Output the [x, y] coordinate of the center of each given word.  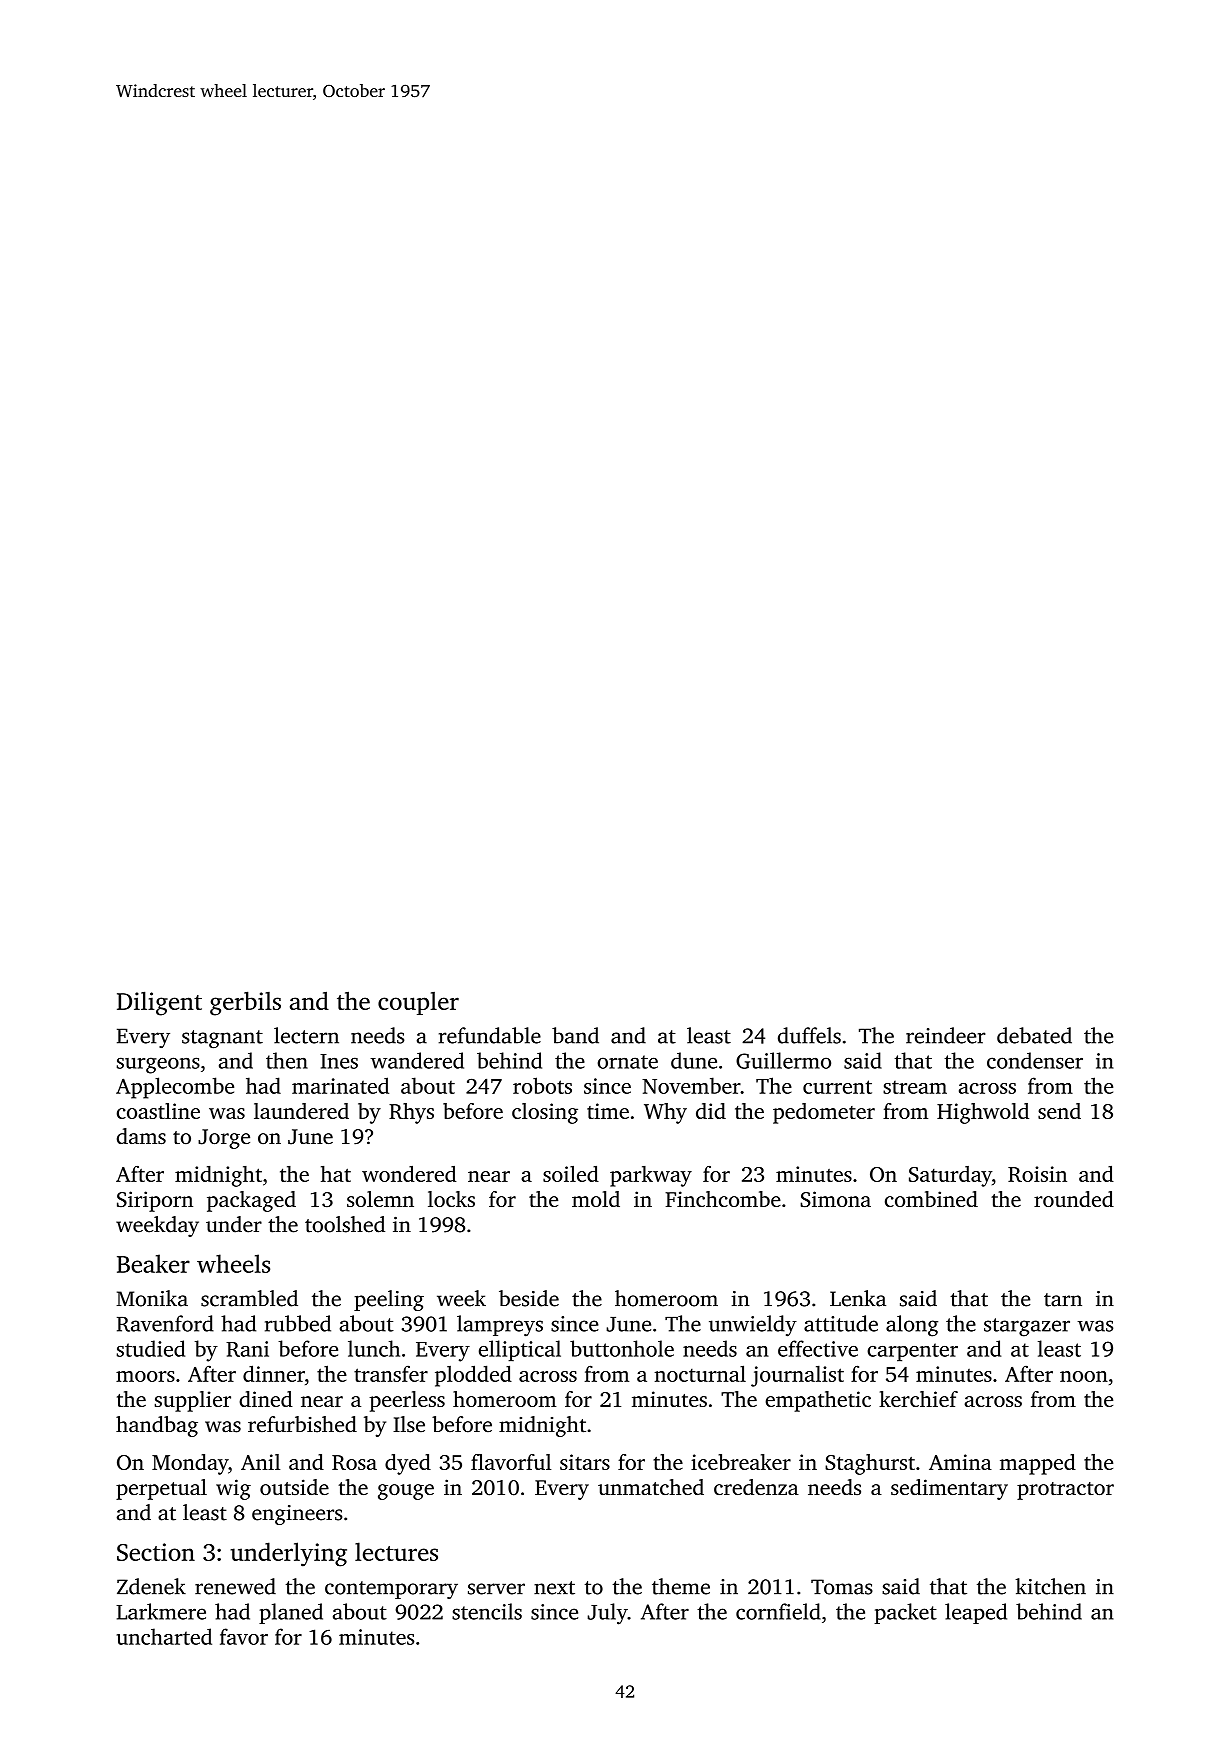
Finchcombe [723, 1199]
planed [291, 1613]
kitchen [1051, 1586]
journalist [797, 1376]
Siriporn [155, 1201]
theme [681, 1586]
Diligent [159, 1003]
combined [931, 1199]
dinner [274, 1373]
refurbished [302, 1424]
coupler [418, 1003]
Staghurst [870, 1464]
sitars [585, 1462]
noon [1084, 1376]
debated [1034, 1035]
